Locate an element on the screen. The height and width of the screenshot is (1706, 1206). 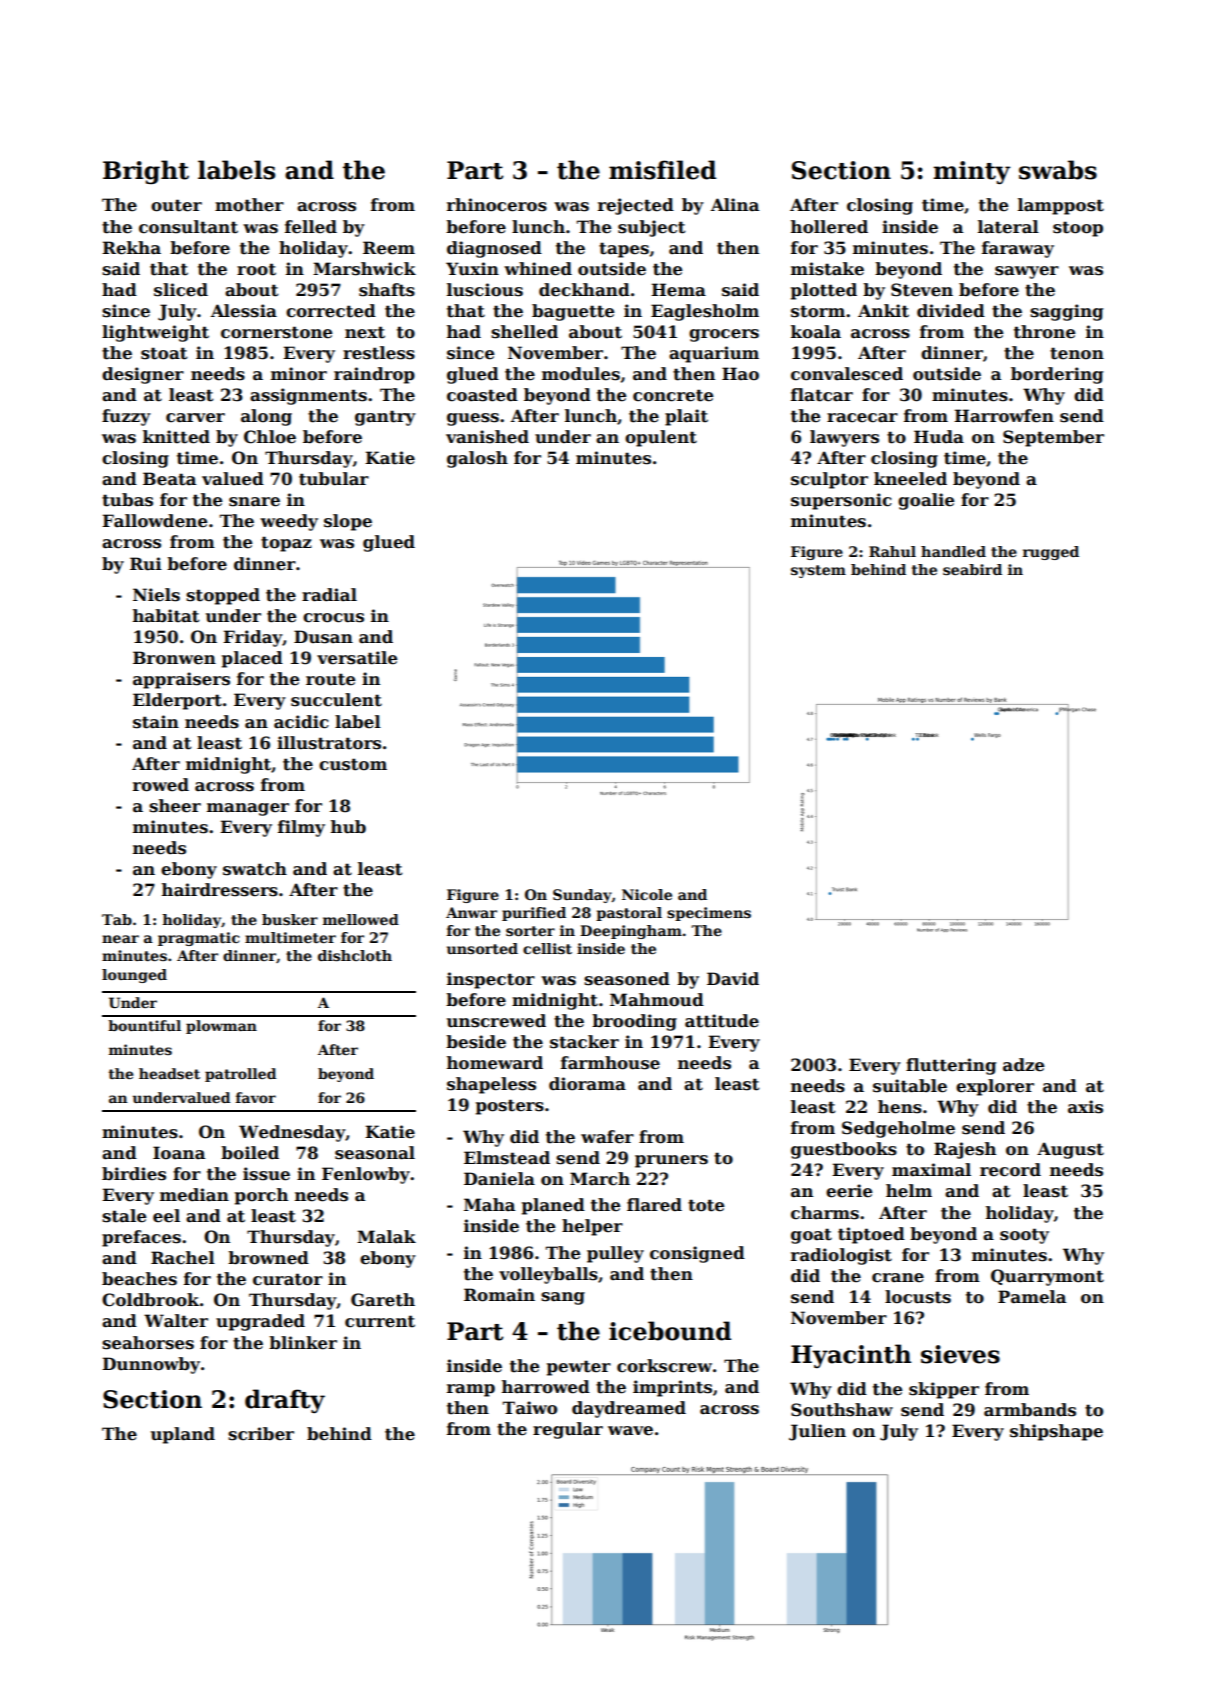
tenon is located at coordinates (1077, 353).
